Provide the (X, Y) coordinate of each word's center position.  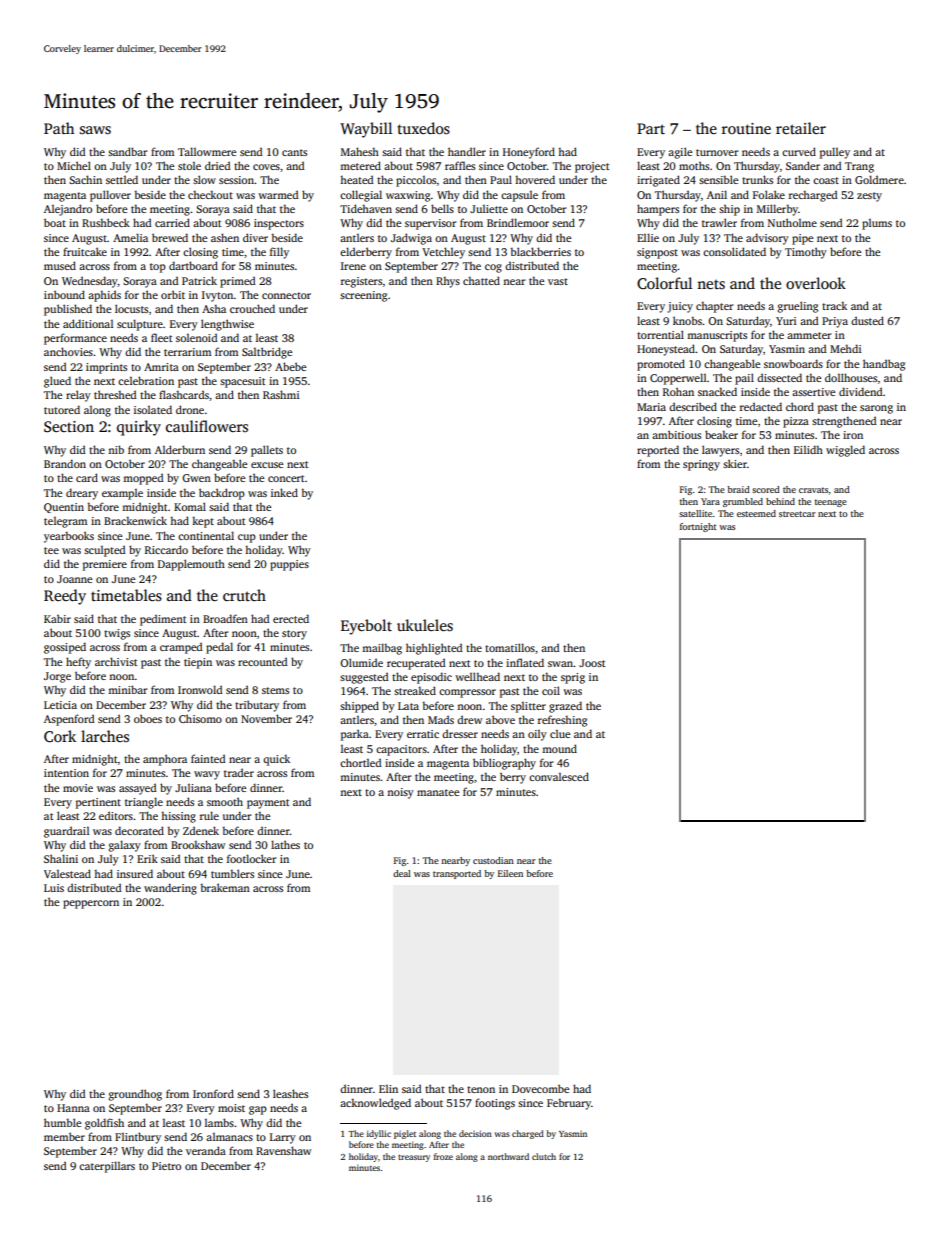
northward (508, 1156)
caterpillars (107, 1167)
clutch (544, 1156)
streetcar (797, 514)
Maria (651, 407)
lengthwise (227, 325)
